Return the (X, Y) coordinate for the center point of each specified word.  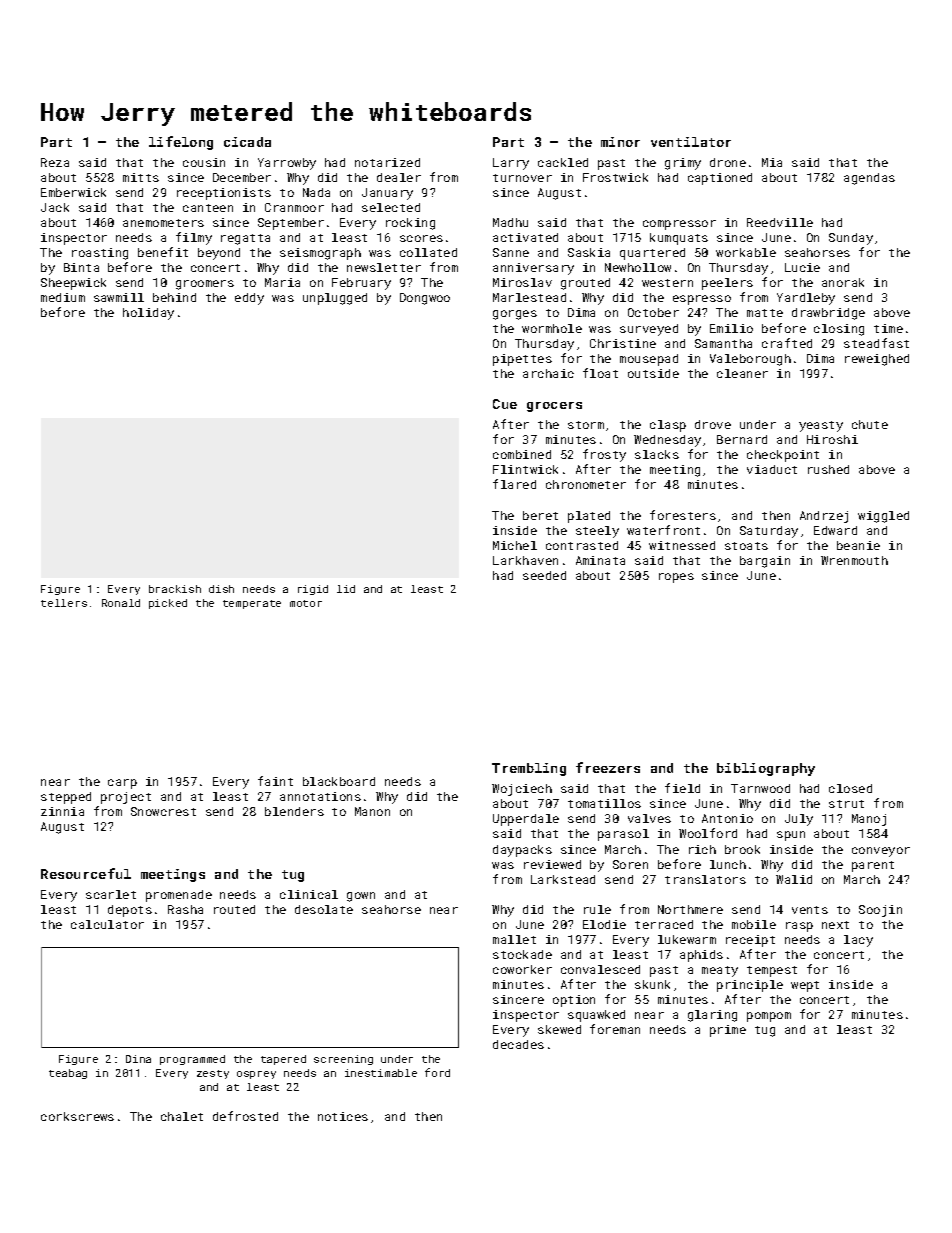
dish (221, 589)
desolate (324, 909)
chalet (182, 1116)
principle (750, 986)
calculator (107, 924)
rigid (313, 590)
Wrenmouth (854, 560)
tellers (64, 603)
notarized (387, 162)
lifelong (181, 143)
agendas (869, 179)
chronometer (586, 484)
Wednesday (667, 441)
